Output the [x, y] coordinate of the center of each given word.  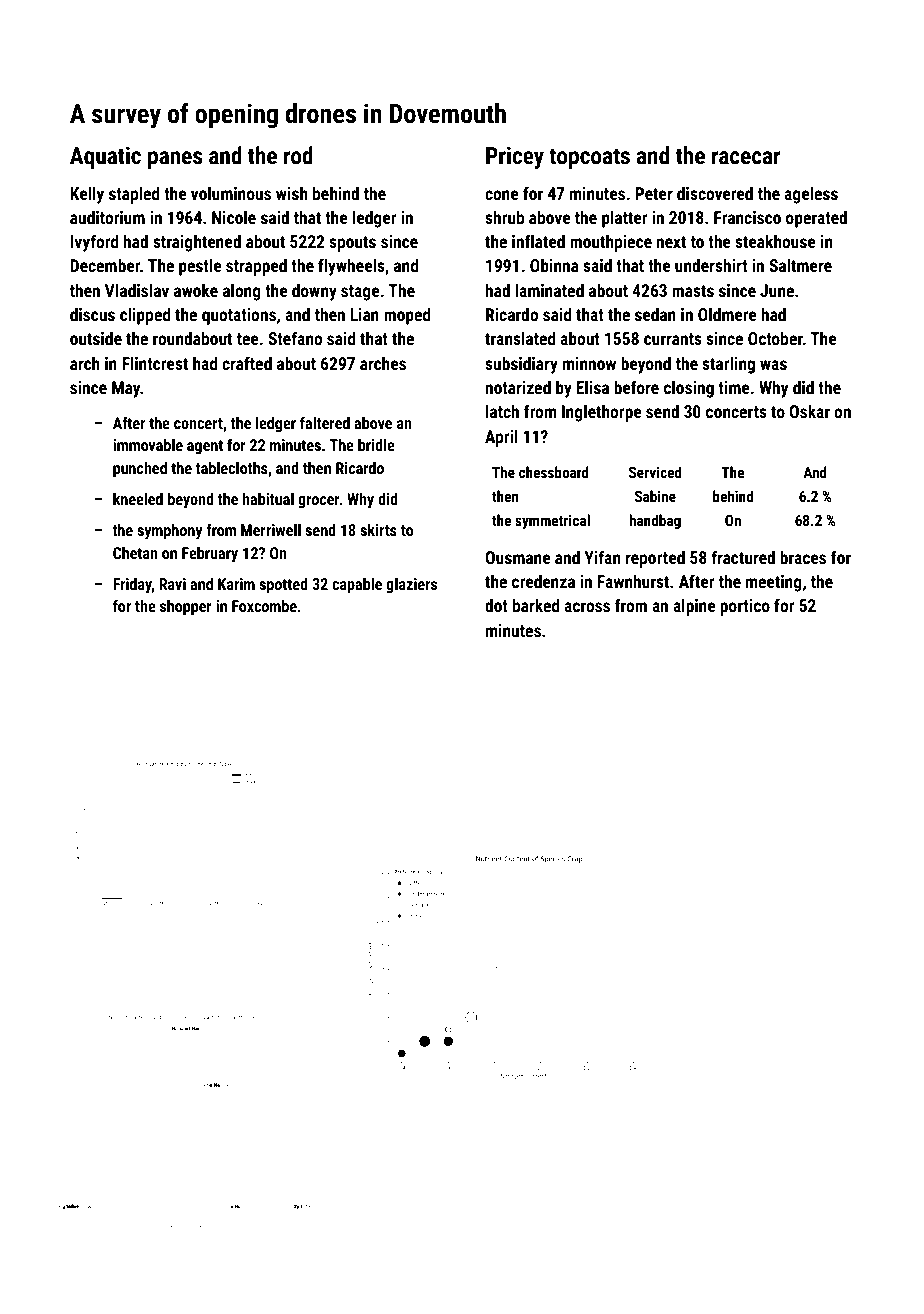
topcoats [589, 158]
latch [502, 411]
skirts [378, 530]
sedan [655, 314]
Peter [654, 193]
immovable [148, 445]
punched [140, 470]
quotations [239, 316]
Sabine [655, 496]
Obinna [554, 265]
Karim [236, 584]
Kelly [87, 195]
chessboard [554, 472]
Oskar [809, 411]
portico [745, 607]
